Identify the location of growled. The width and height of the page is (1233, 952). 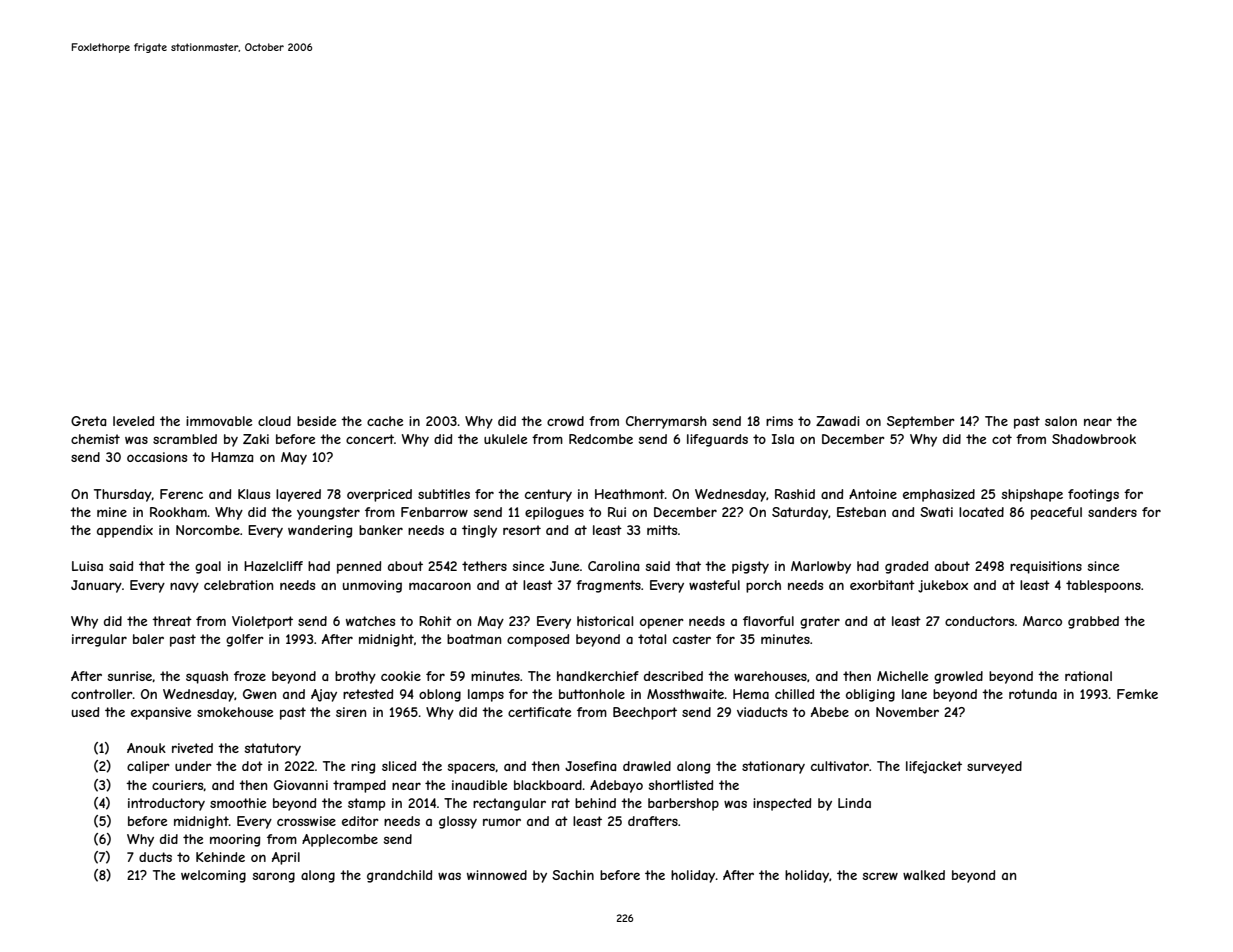
(958, 677).
